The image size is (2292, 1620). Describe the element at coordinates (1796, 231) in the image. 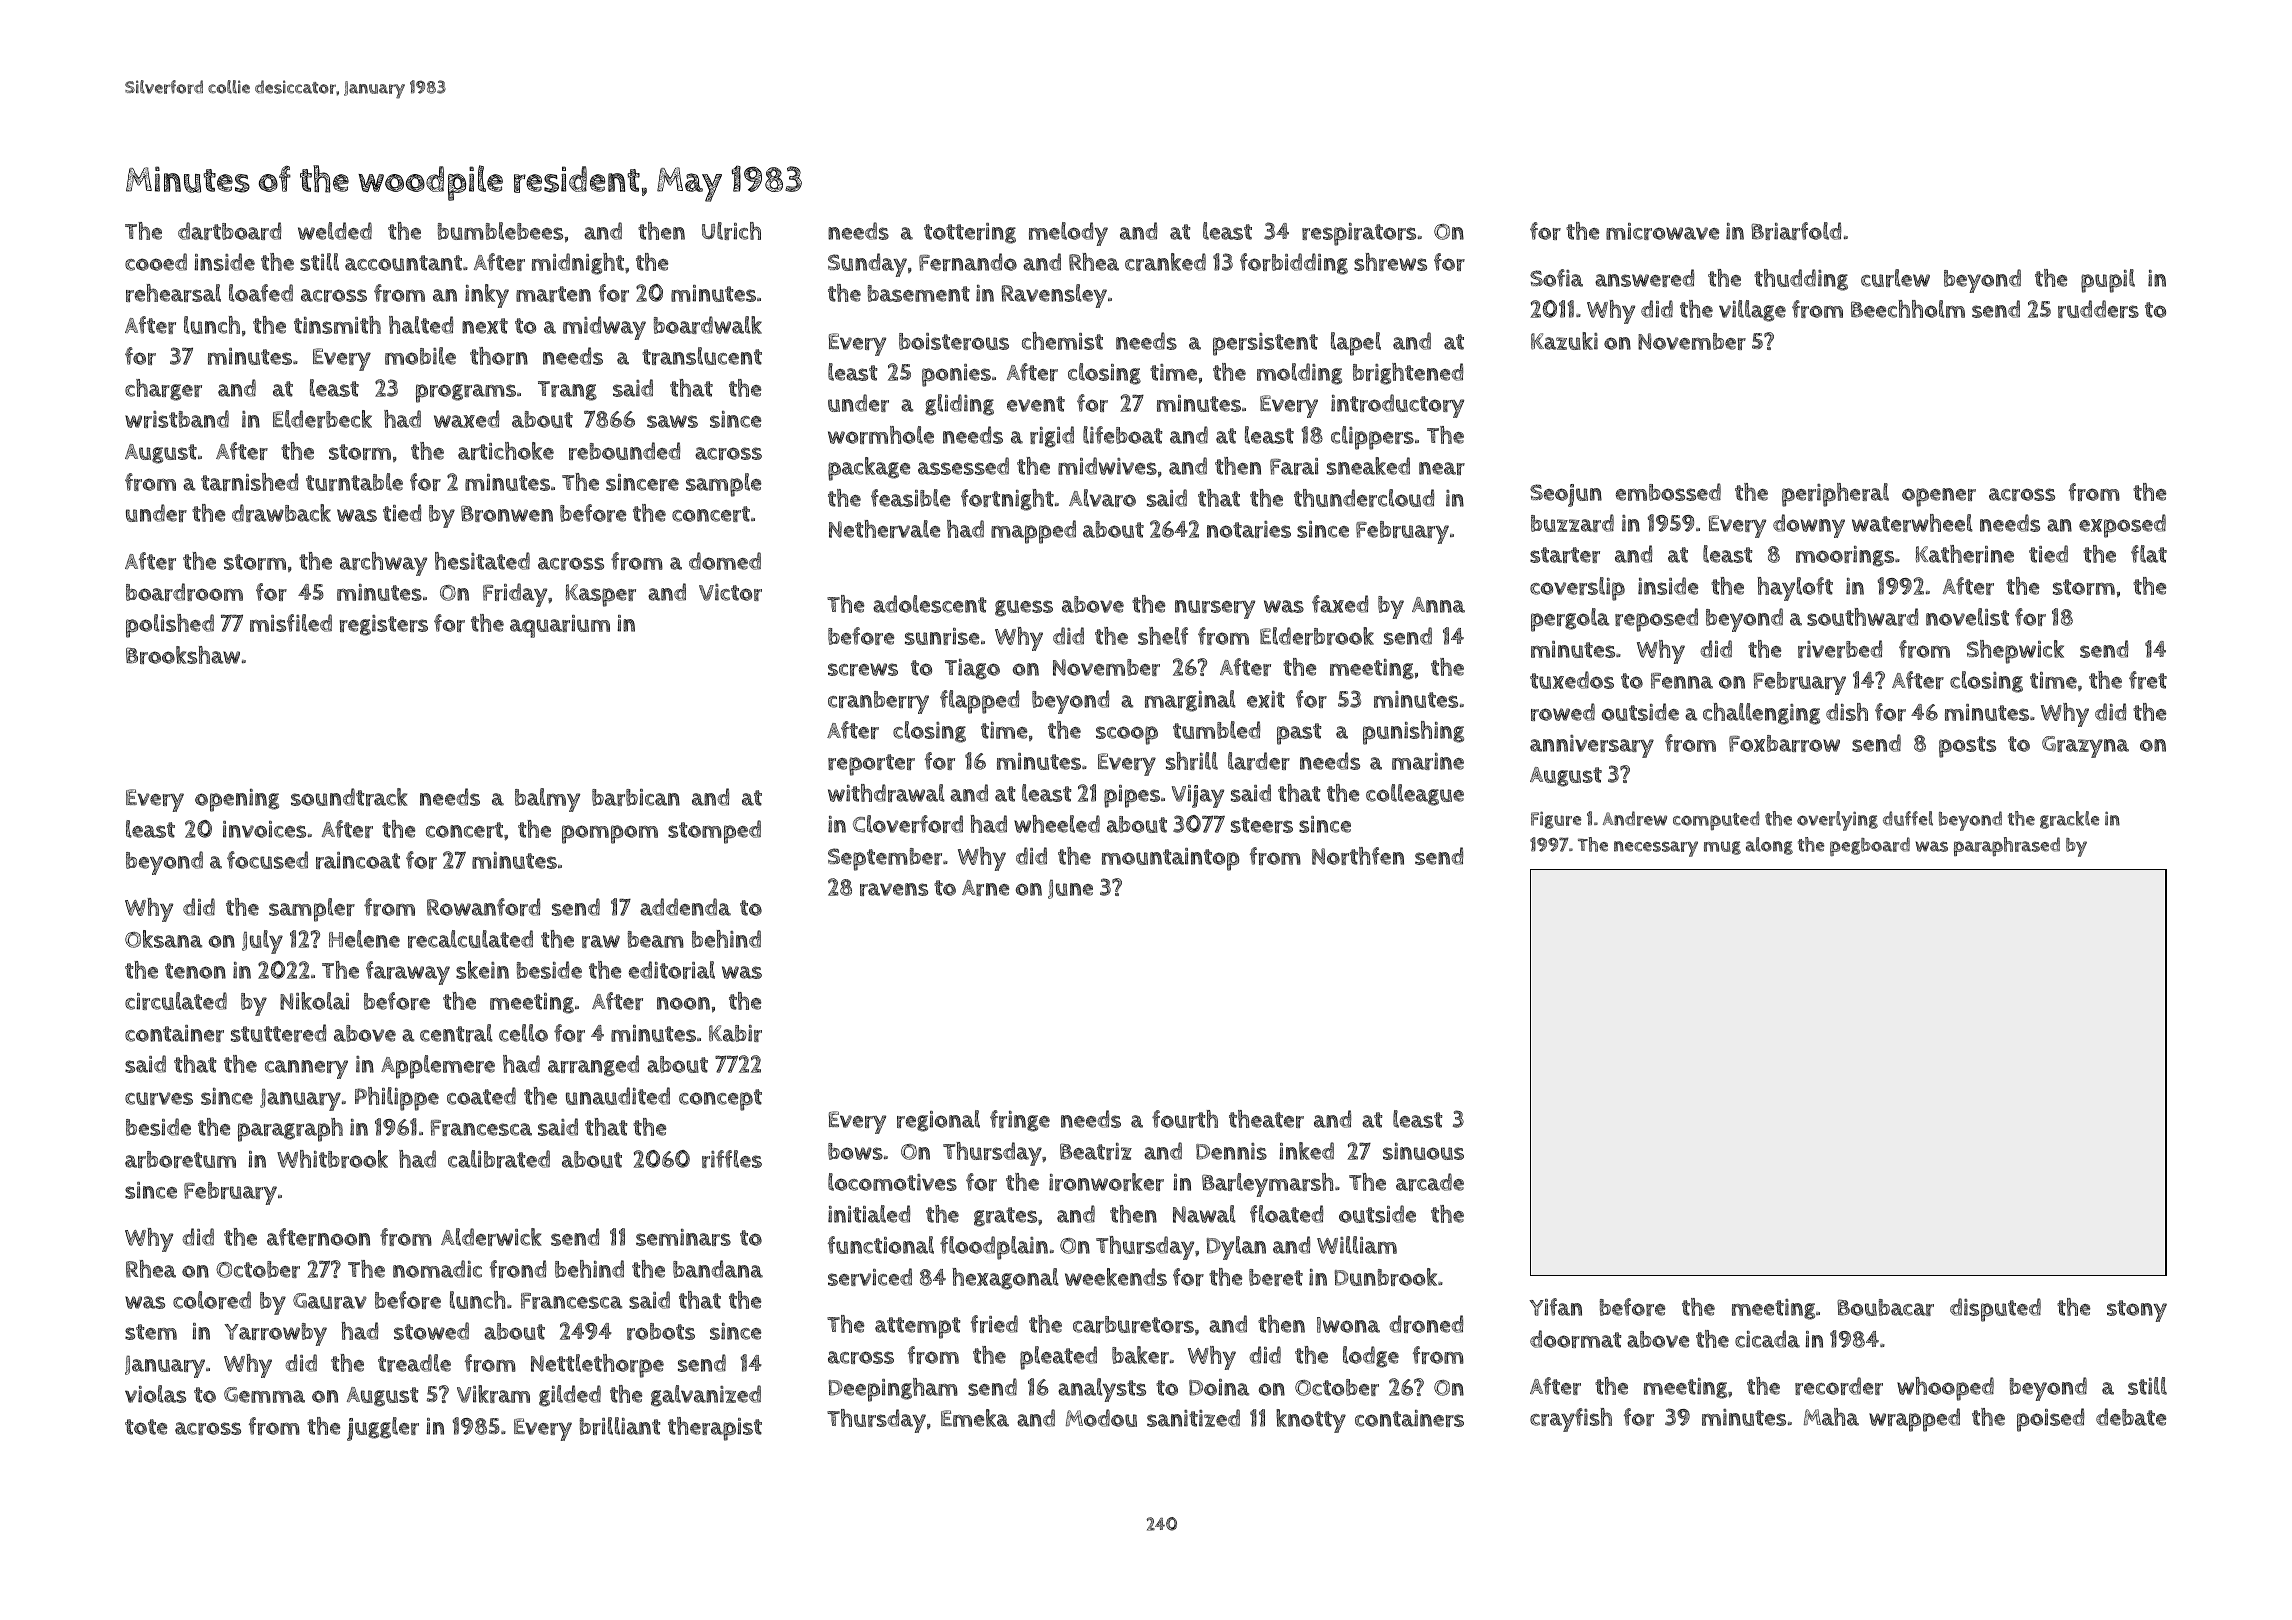

I see `Briarfold` at that location.
